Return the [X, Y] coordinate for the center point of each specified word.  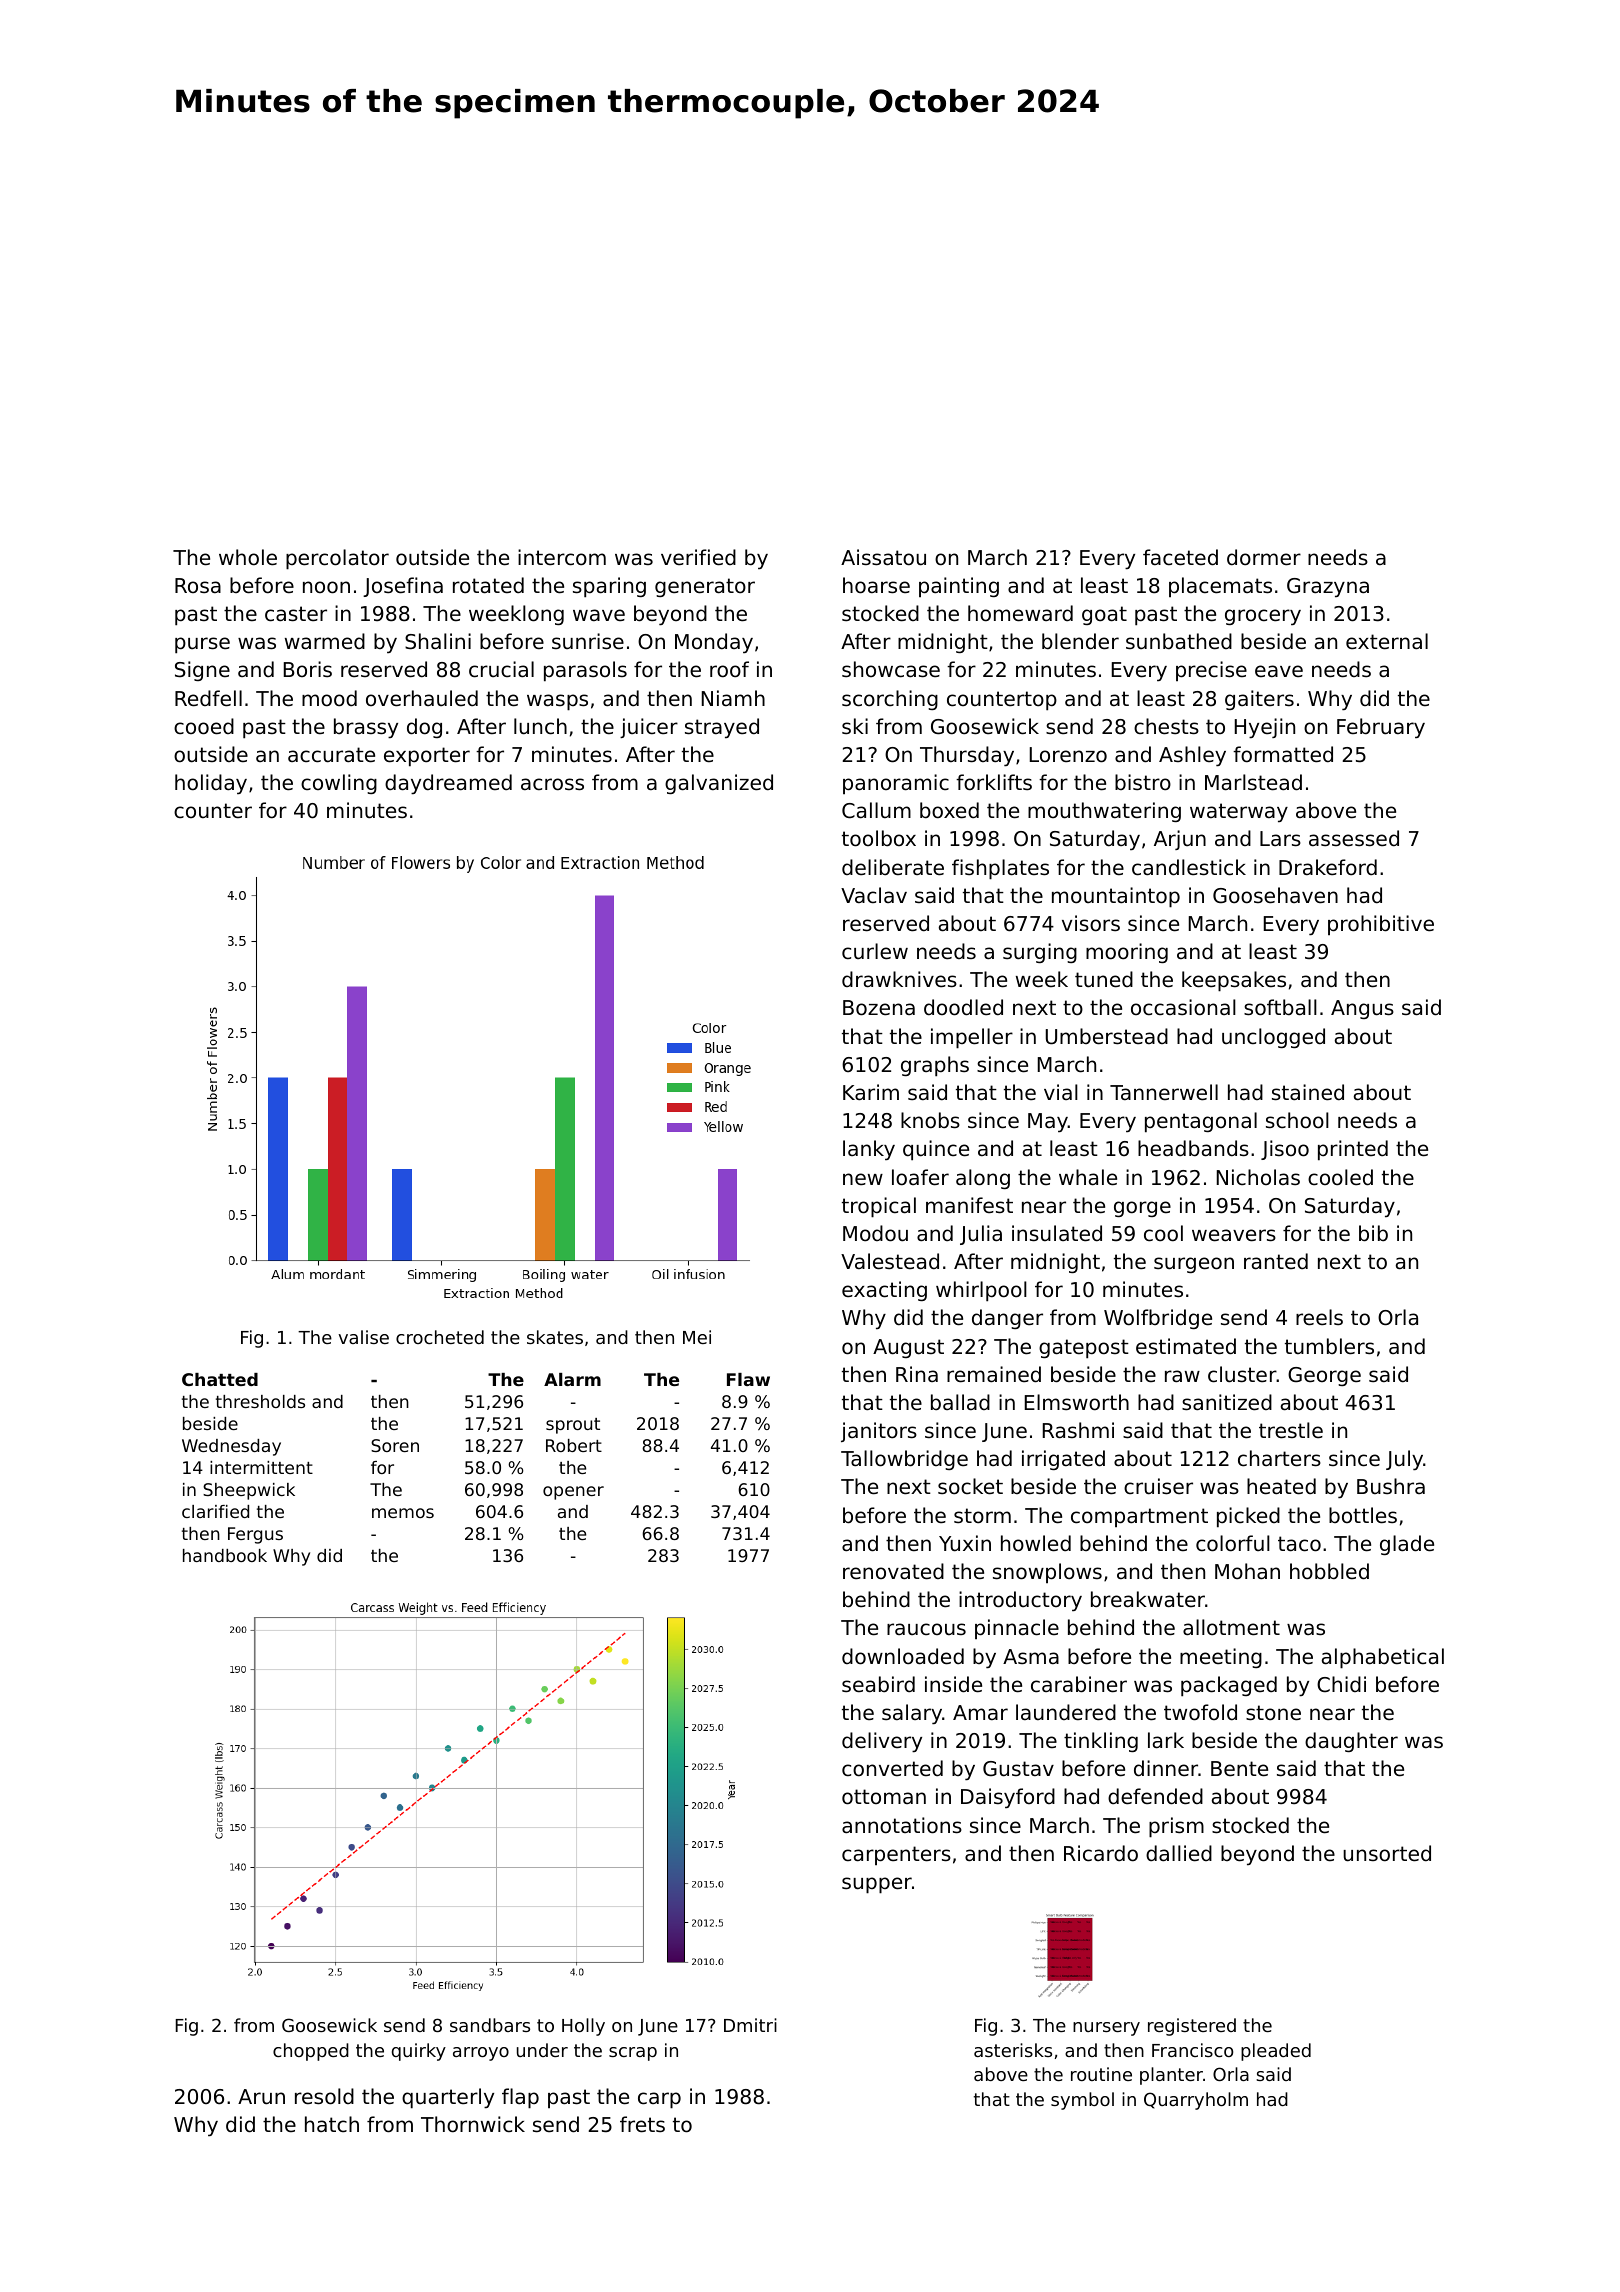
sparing [609, 587]
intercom [562, 557]
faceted [1180, 557]
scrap [633, 2054]
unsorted [1387, 1853]
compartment [1139, 1517]
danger [1007, 1319]
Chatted [220, 1379]
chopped [311, 2052]
